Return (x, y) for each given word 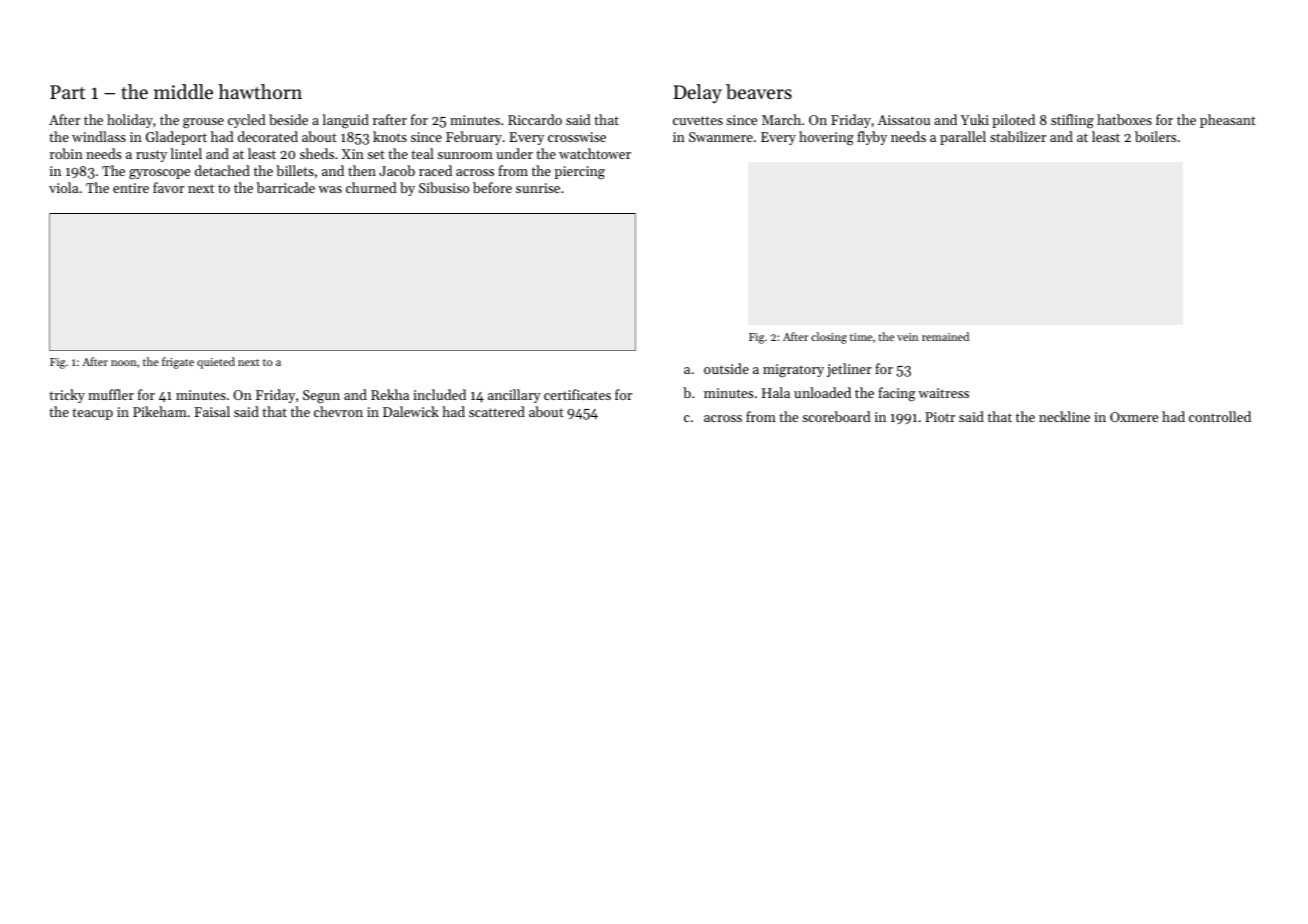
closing (829, 338)
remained (945, 336)
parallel (963, 138)
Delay (697, 93)
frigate (178, 363)
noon (124, 363)
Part (68, 92)
